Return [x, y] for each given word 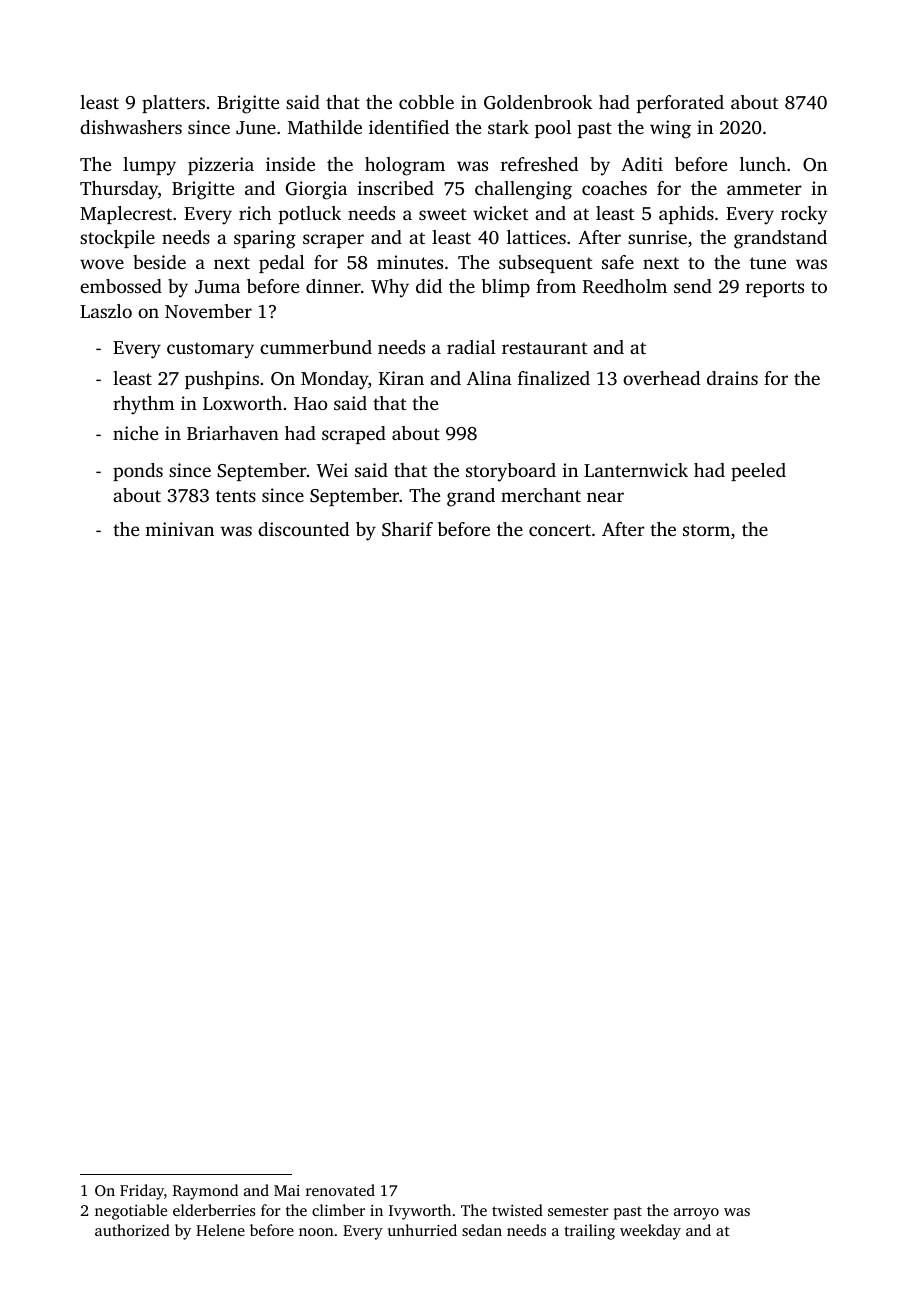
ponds [138, 472]
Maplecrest [126, 215]
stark [508, 127]
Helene [220, 1230]
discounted [303, 529]
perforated [680, 104]
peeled [758, 472]
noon [316, 1232]
